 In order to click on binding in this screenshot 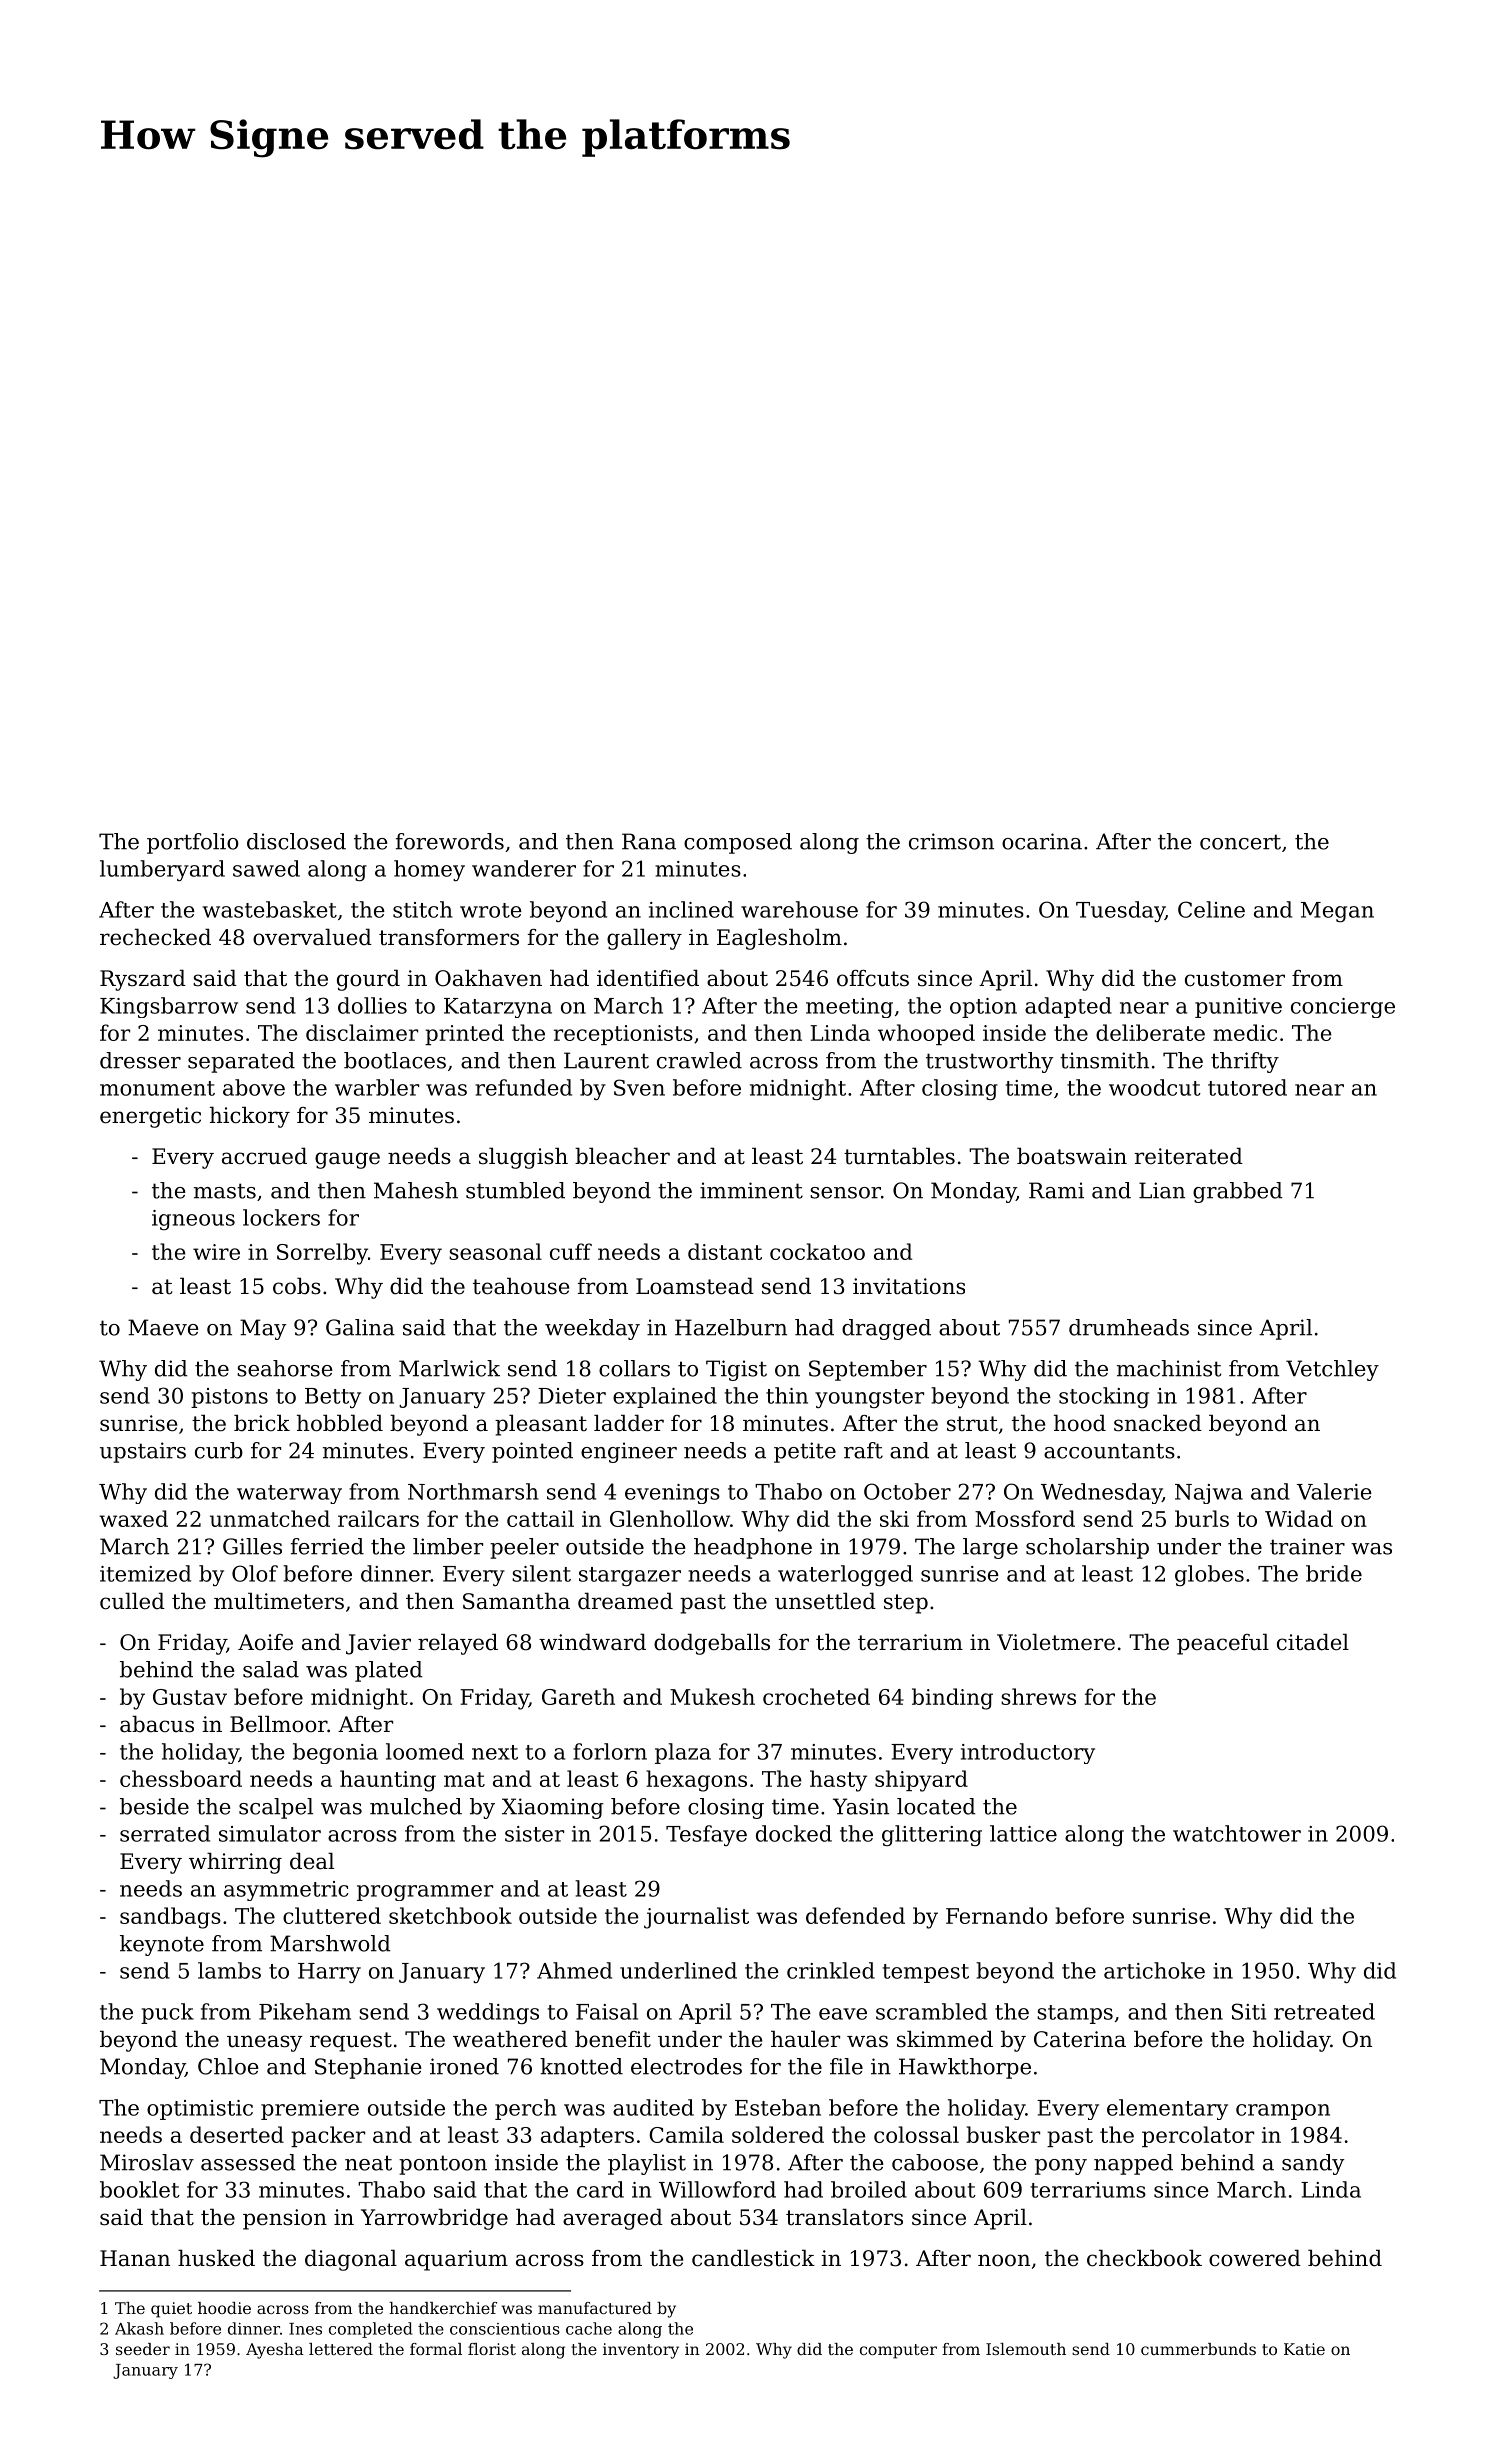, I will do `click(952, 1699)`.
